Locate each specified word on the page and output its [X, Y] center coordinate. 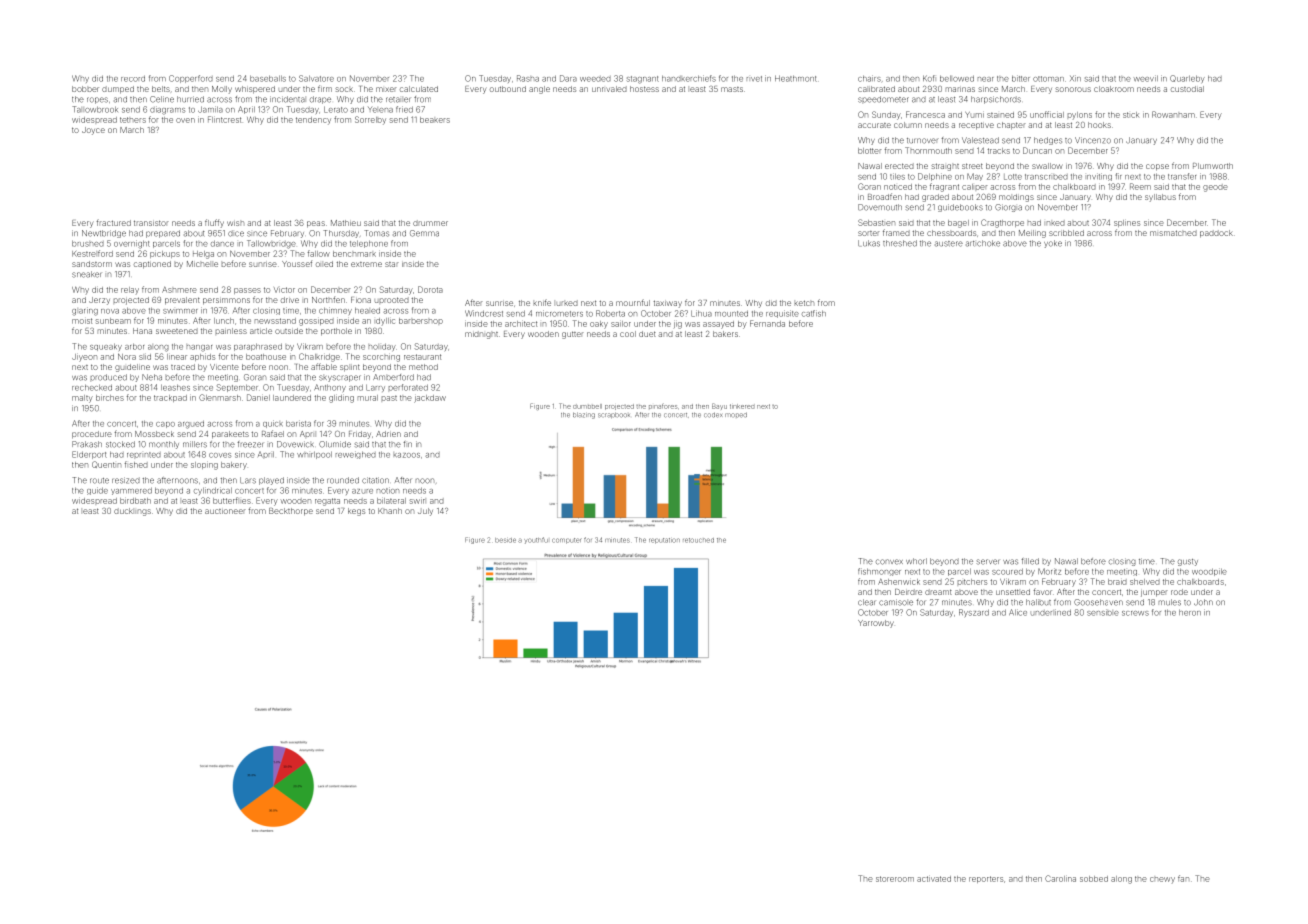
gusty [1188, 562]
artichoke [983, 243]
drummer [430, 223]
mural [368, 398]
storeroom [895, 879]
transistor [151, 223]
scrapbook [614, 415]
